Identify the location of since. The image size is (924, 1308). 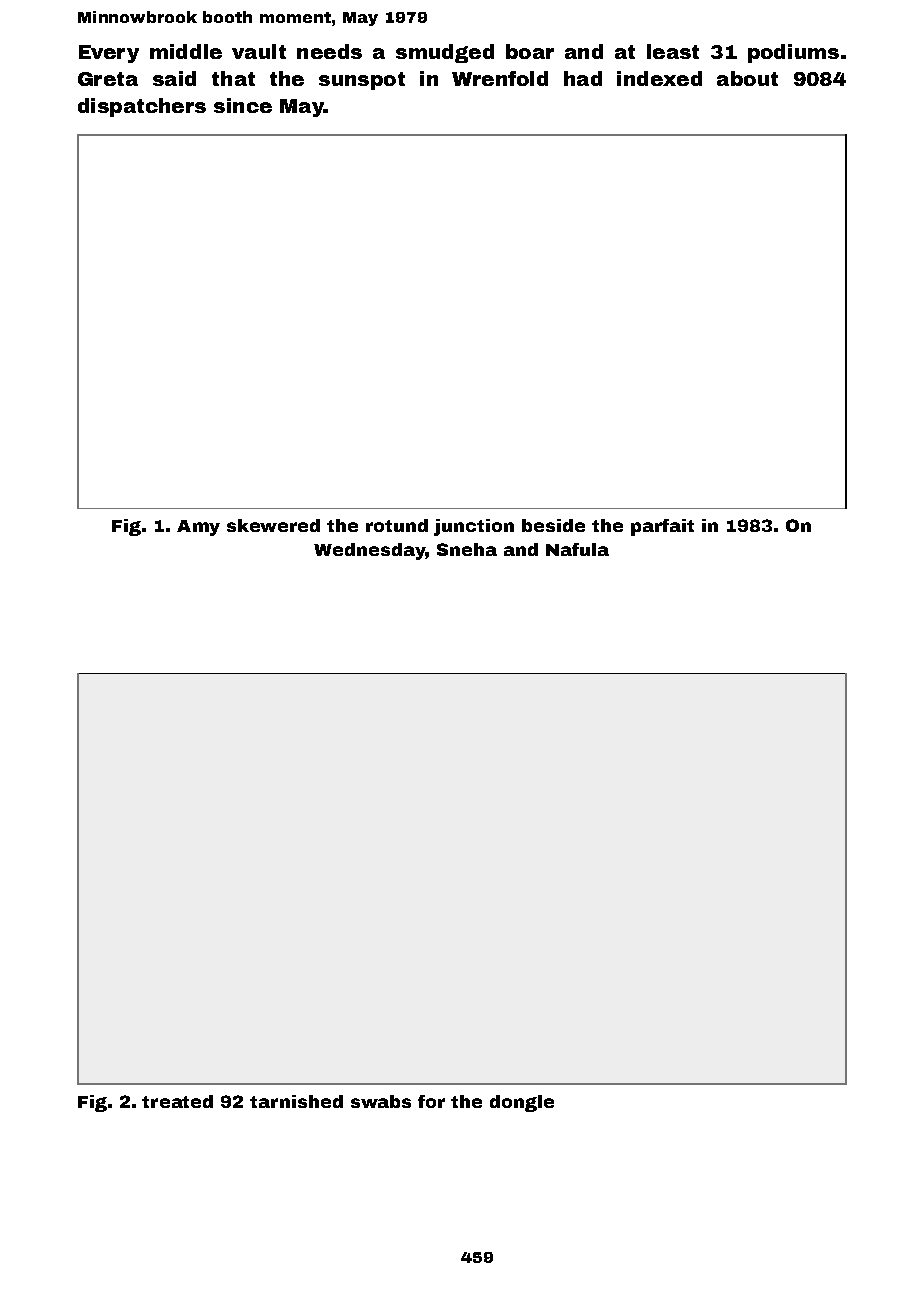
(243, 105).
